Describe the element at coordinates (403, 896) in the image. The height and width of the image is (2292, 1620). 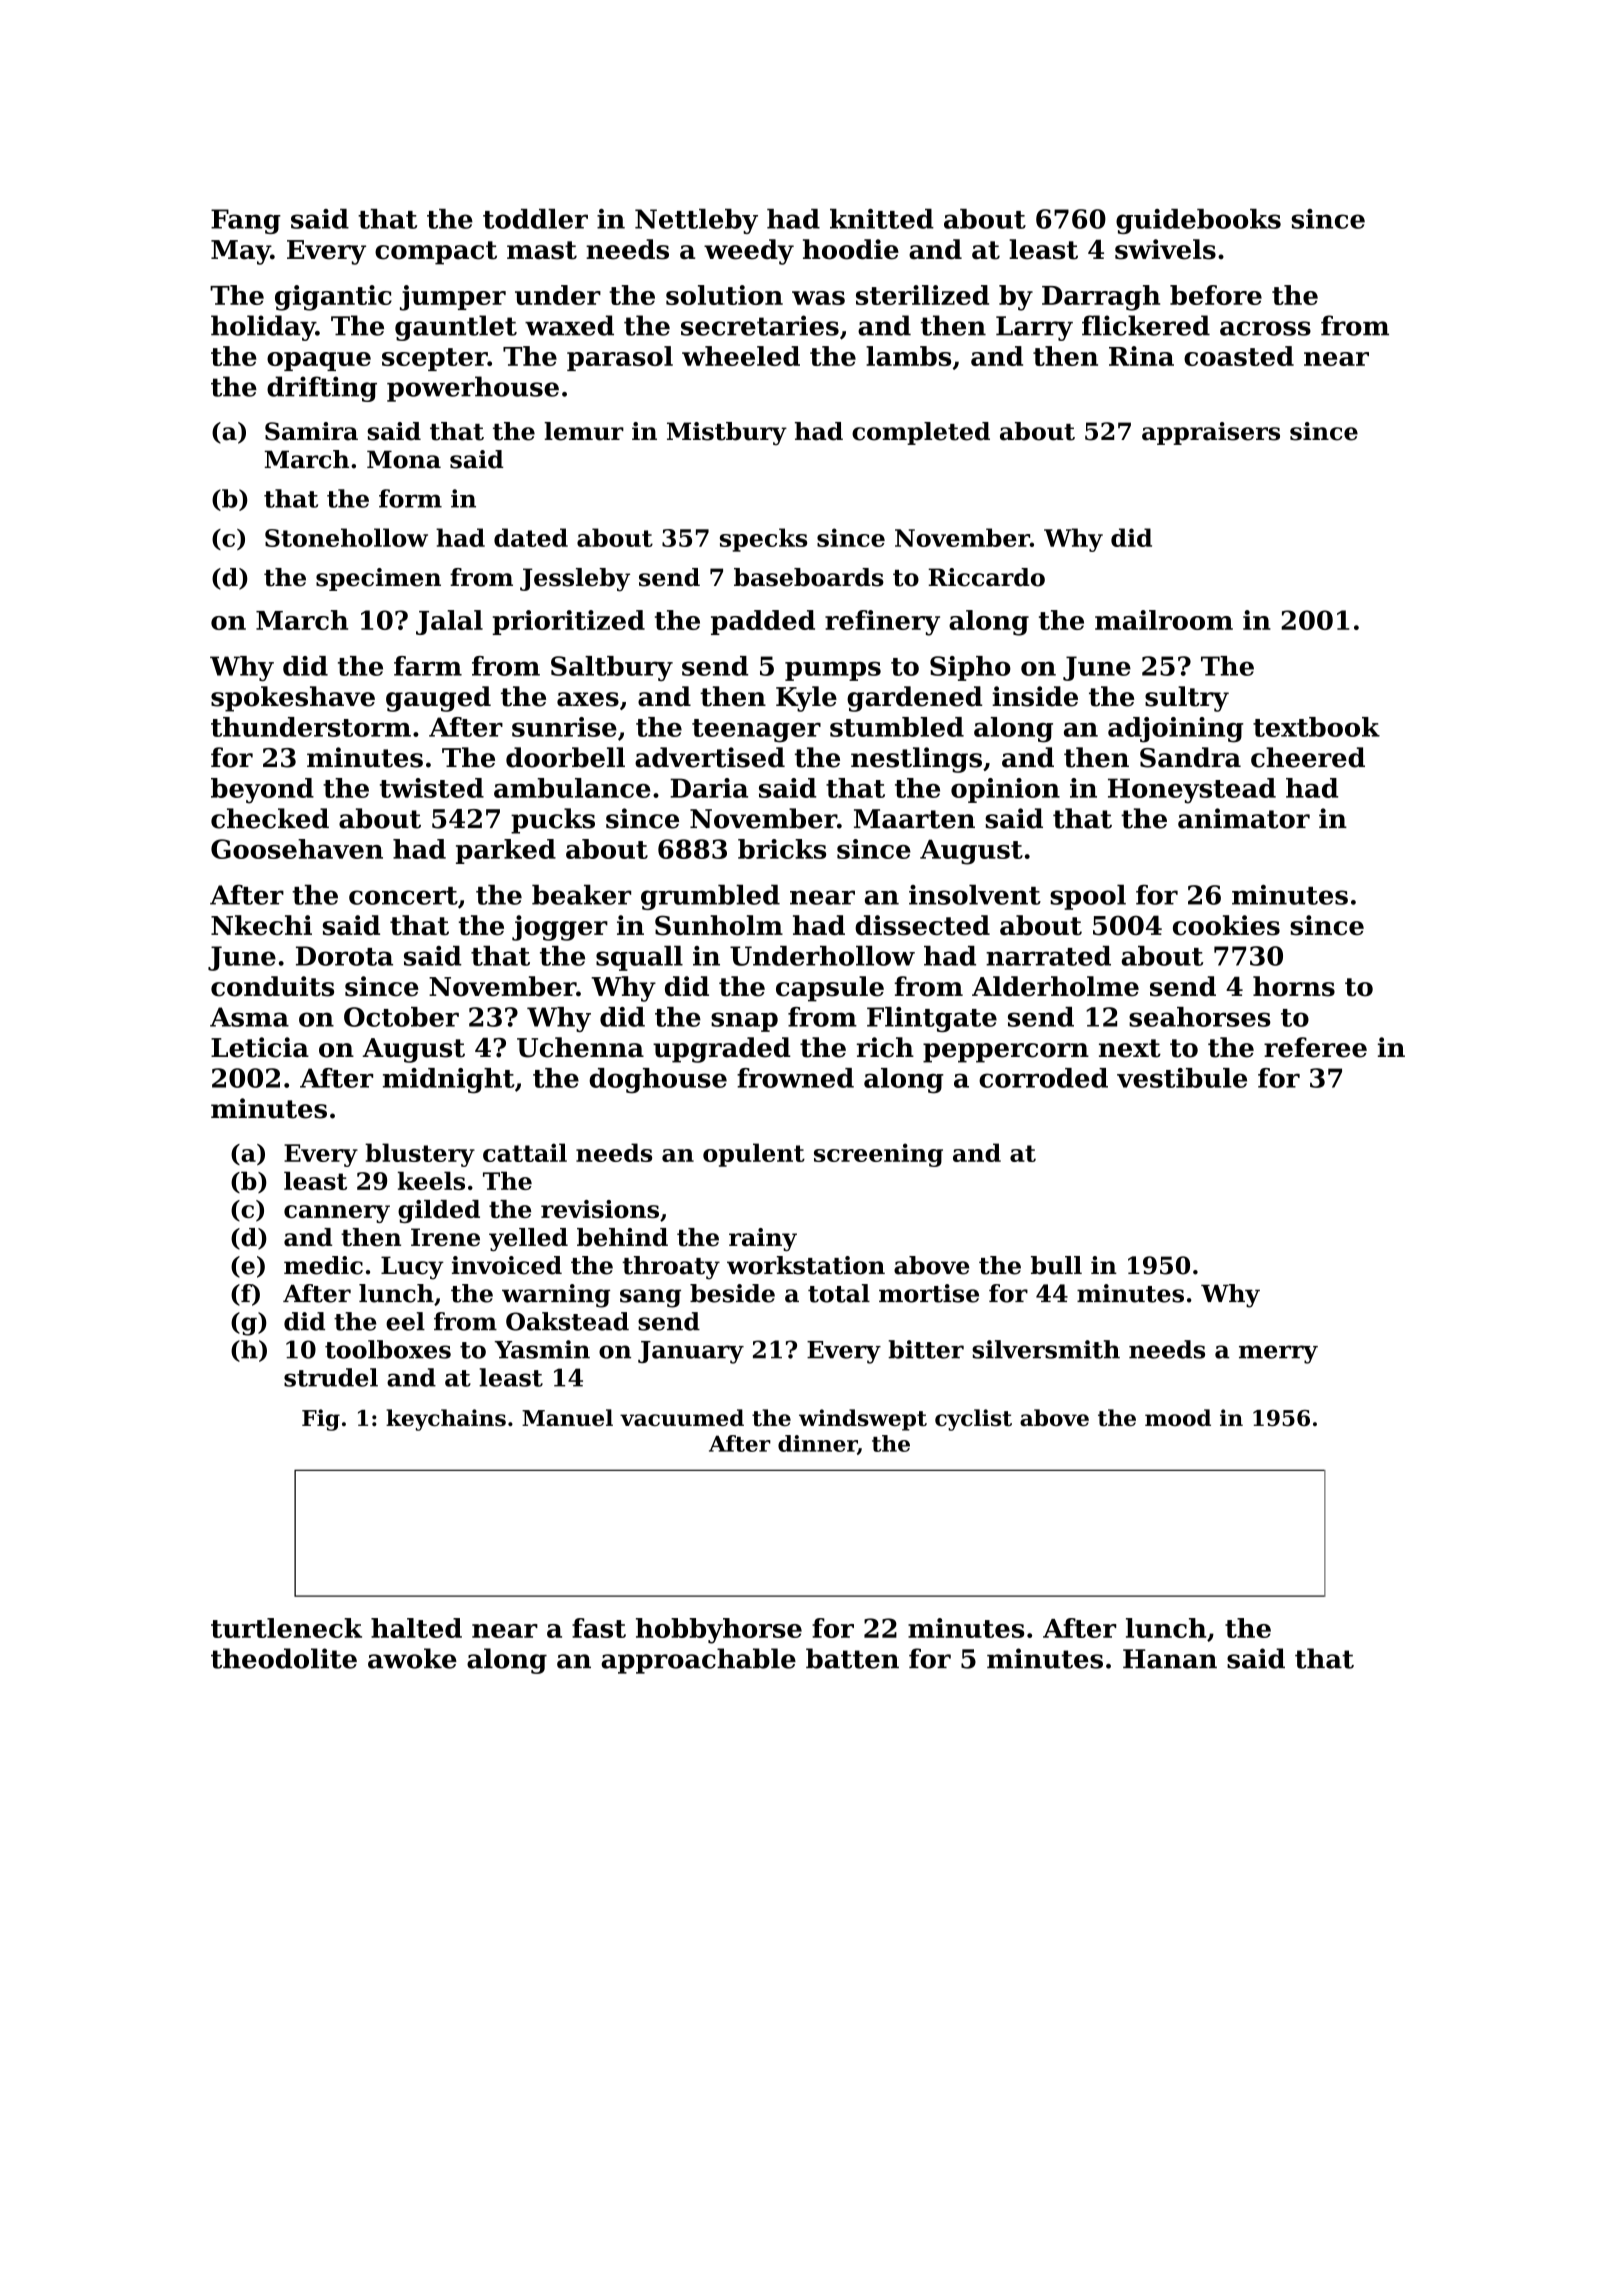
I see `concert` at that location.
